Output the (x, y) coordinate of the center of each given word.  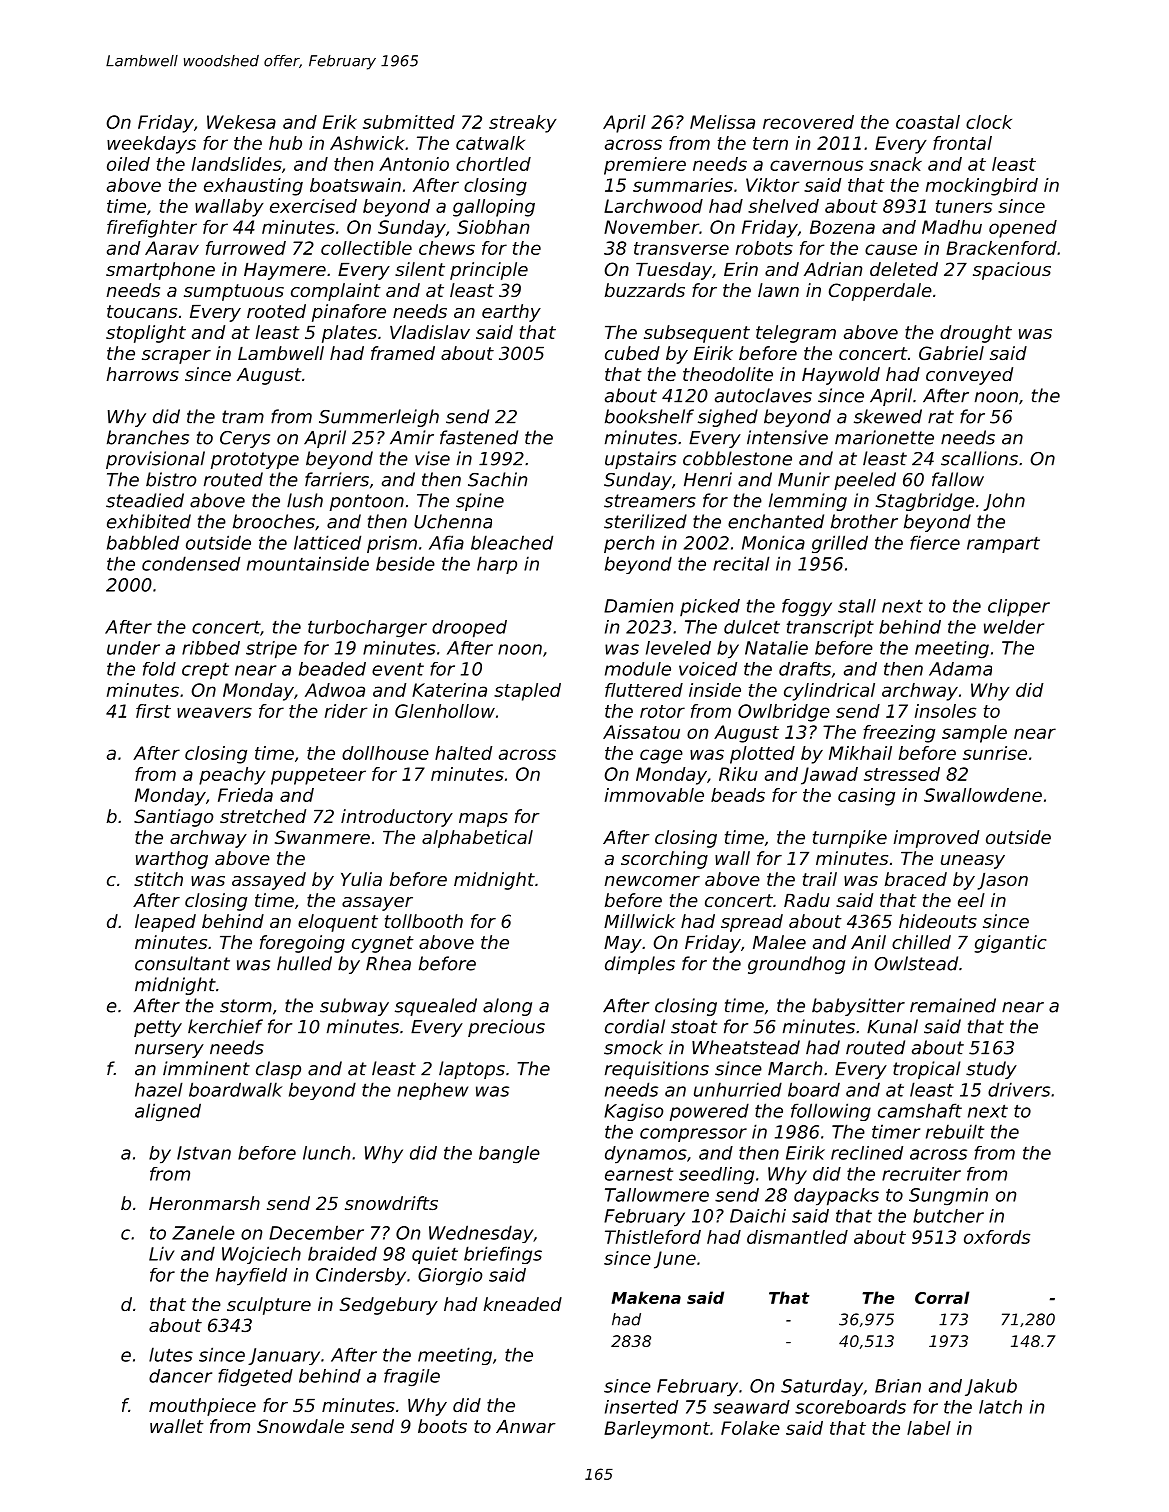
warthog (172, 860)
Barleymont (657, 1430)
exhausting (253, 187)
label (929, 1428)
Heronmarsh (204, 1203)
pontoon (367, 502)
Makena (646, 1297)
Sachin (497, 479)
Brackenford (1001, 248)
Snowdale (300, 1426)
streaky (523, 124)
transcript (830, 629)
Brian (898, 1386)
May (623, 944)
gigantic (1010, 944)
